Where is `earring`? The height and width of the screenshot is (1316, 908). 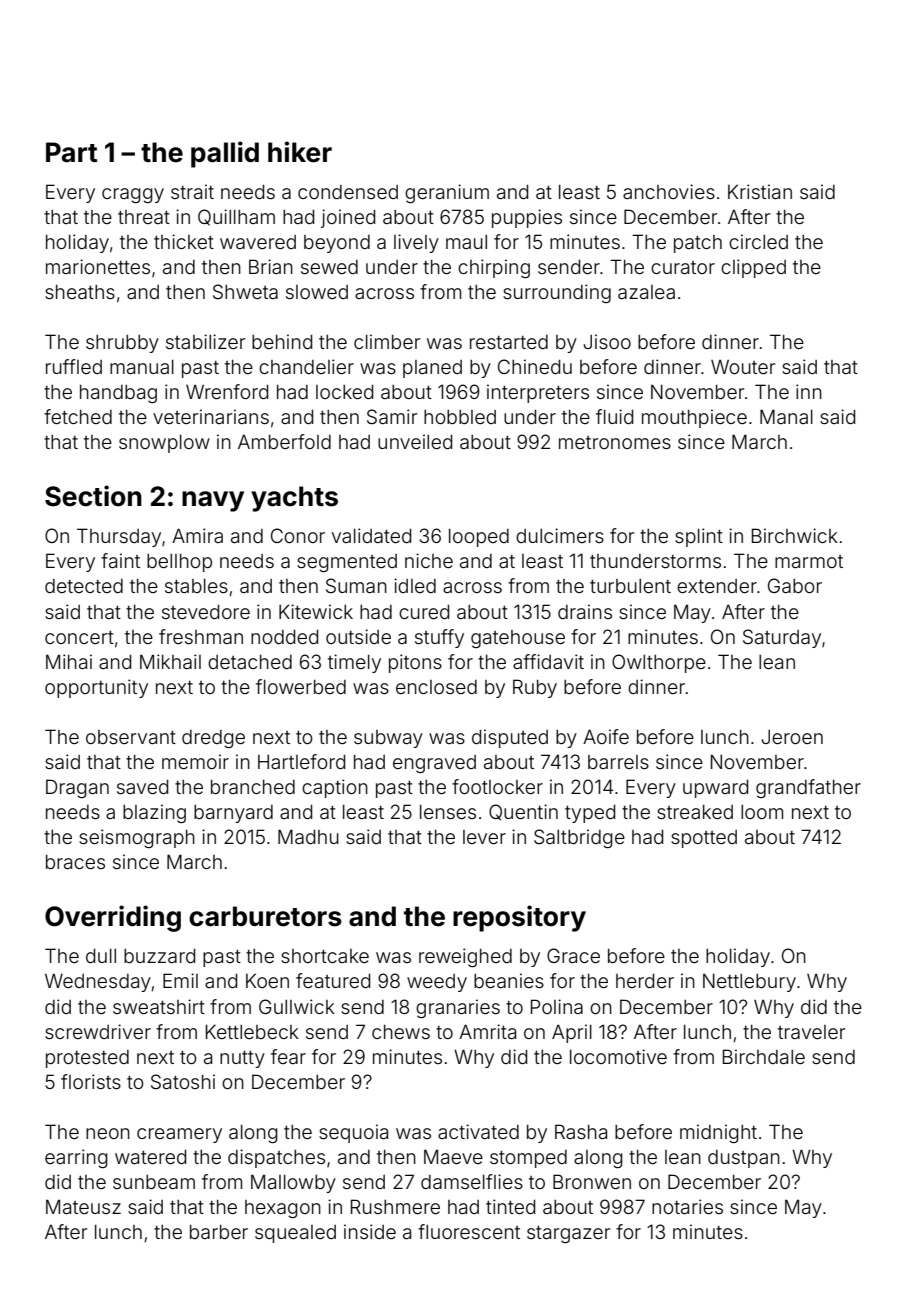
earring is located at coordinates (76, 1158).
